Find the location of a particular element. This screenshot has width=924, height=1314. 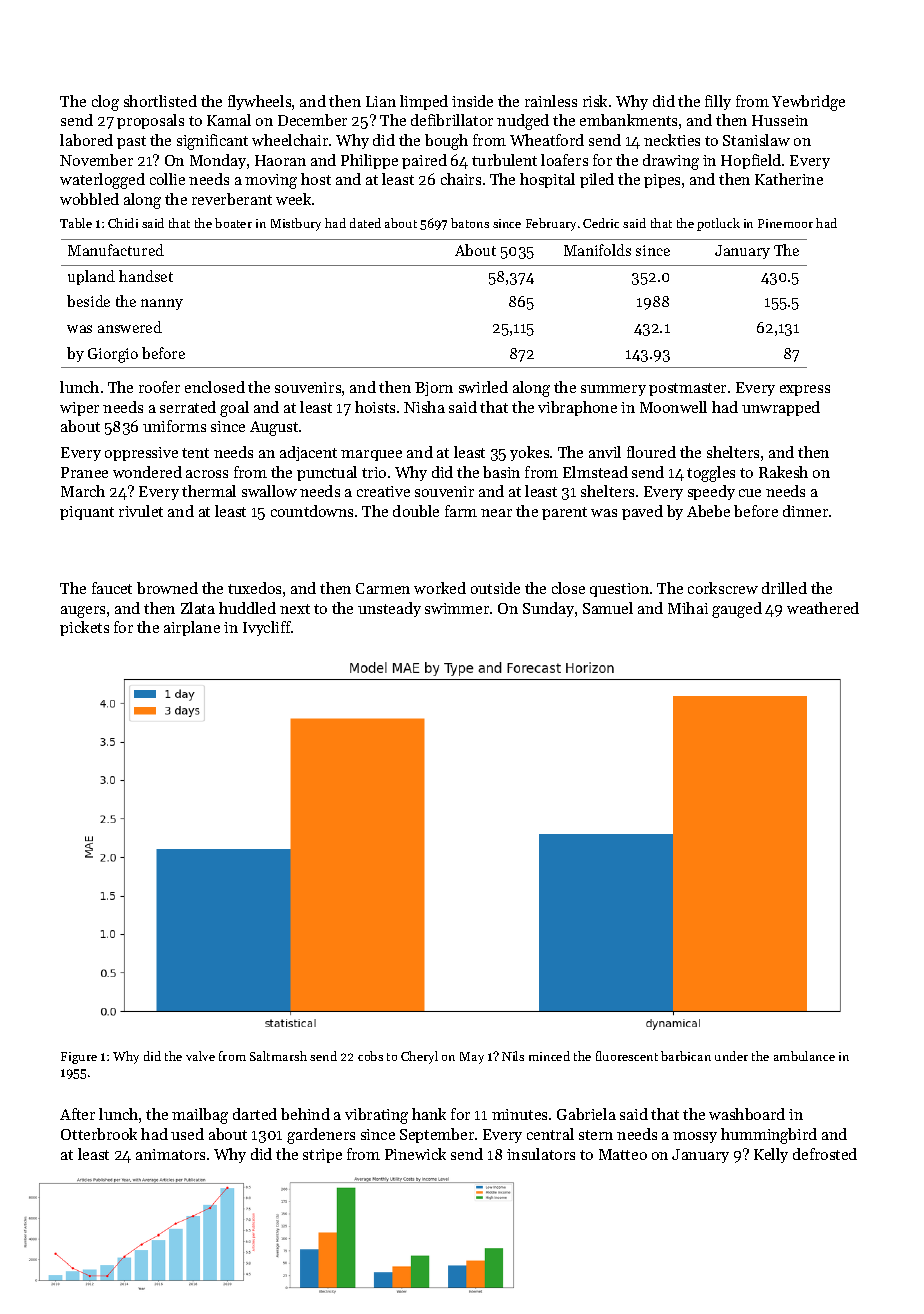

gauged is located at coordinates (737, 610).
